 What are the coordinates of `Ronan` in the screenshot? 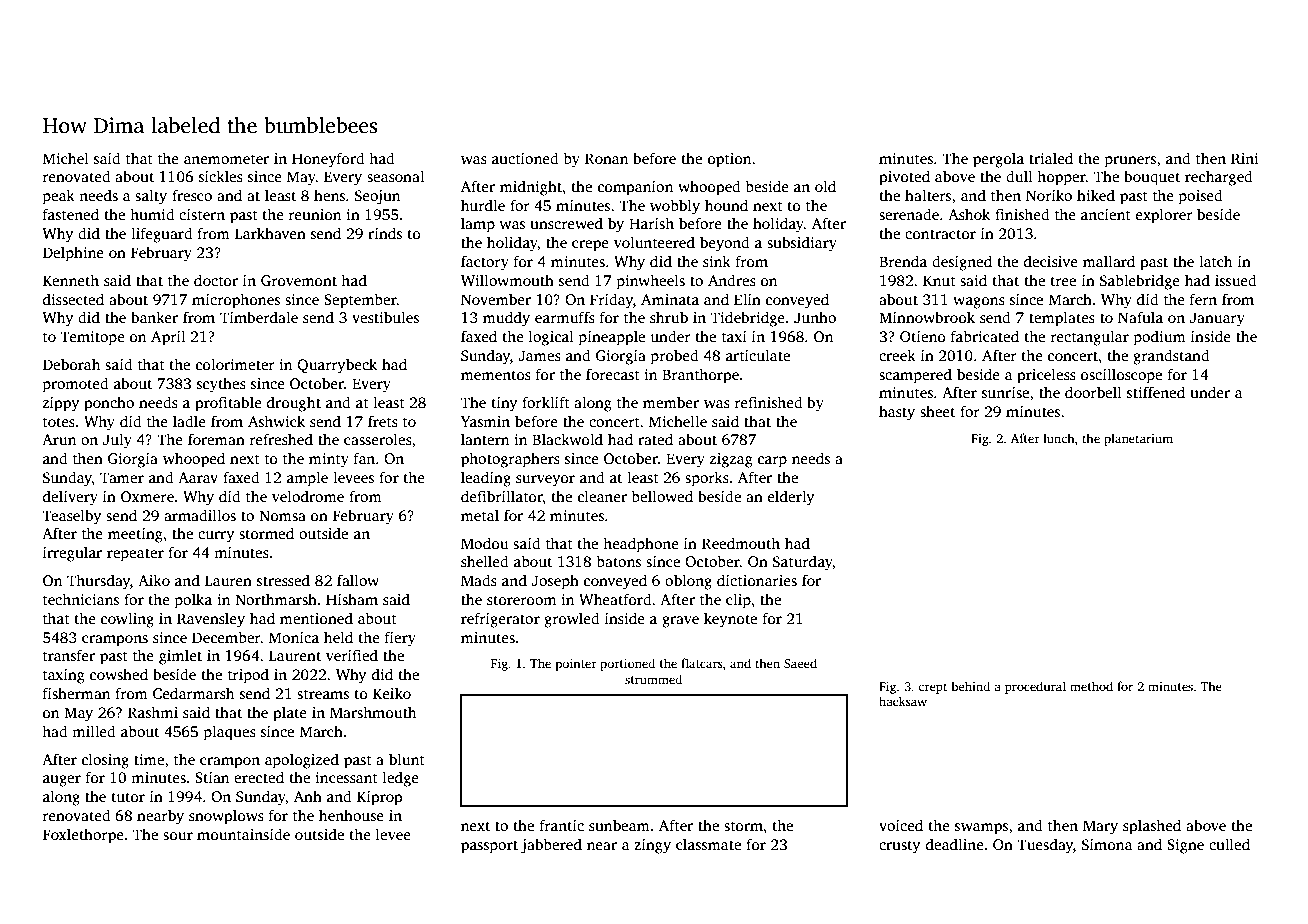 It's located at (606, 158).
